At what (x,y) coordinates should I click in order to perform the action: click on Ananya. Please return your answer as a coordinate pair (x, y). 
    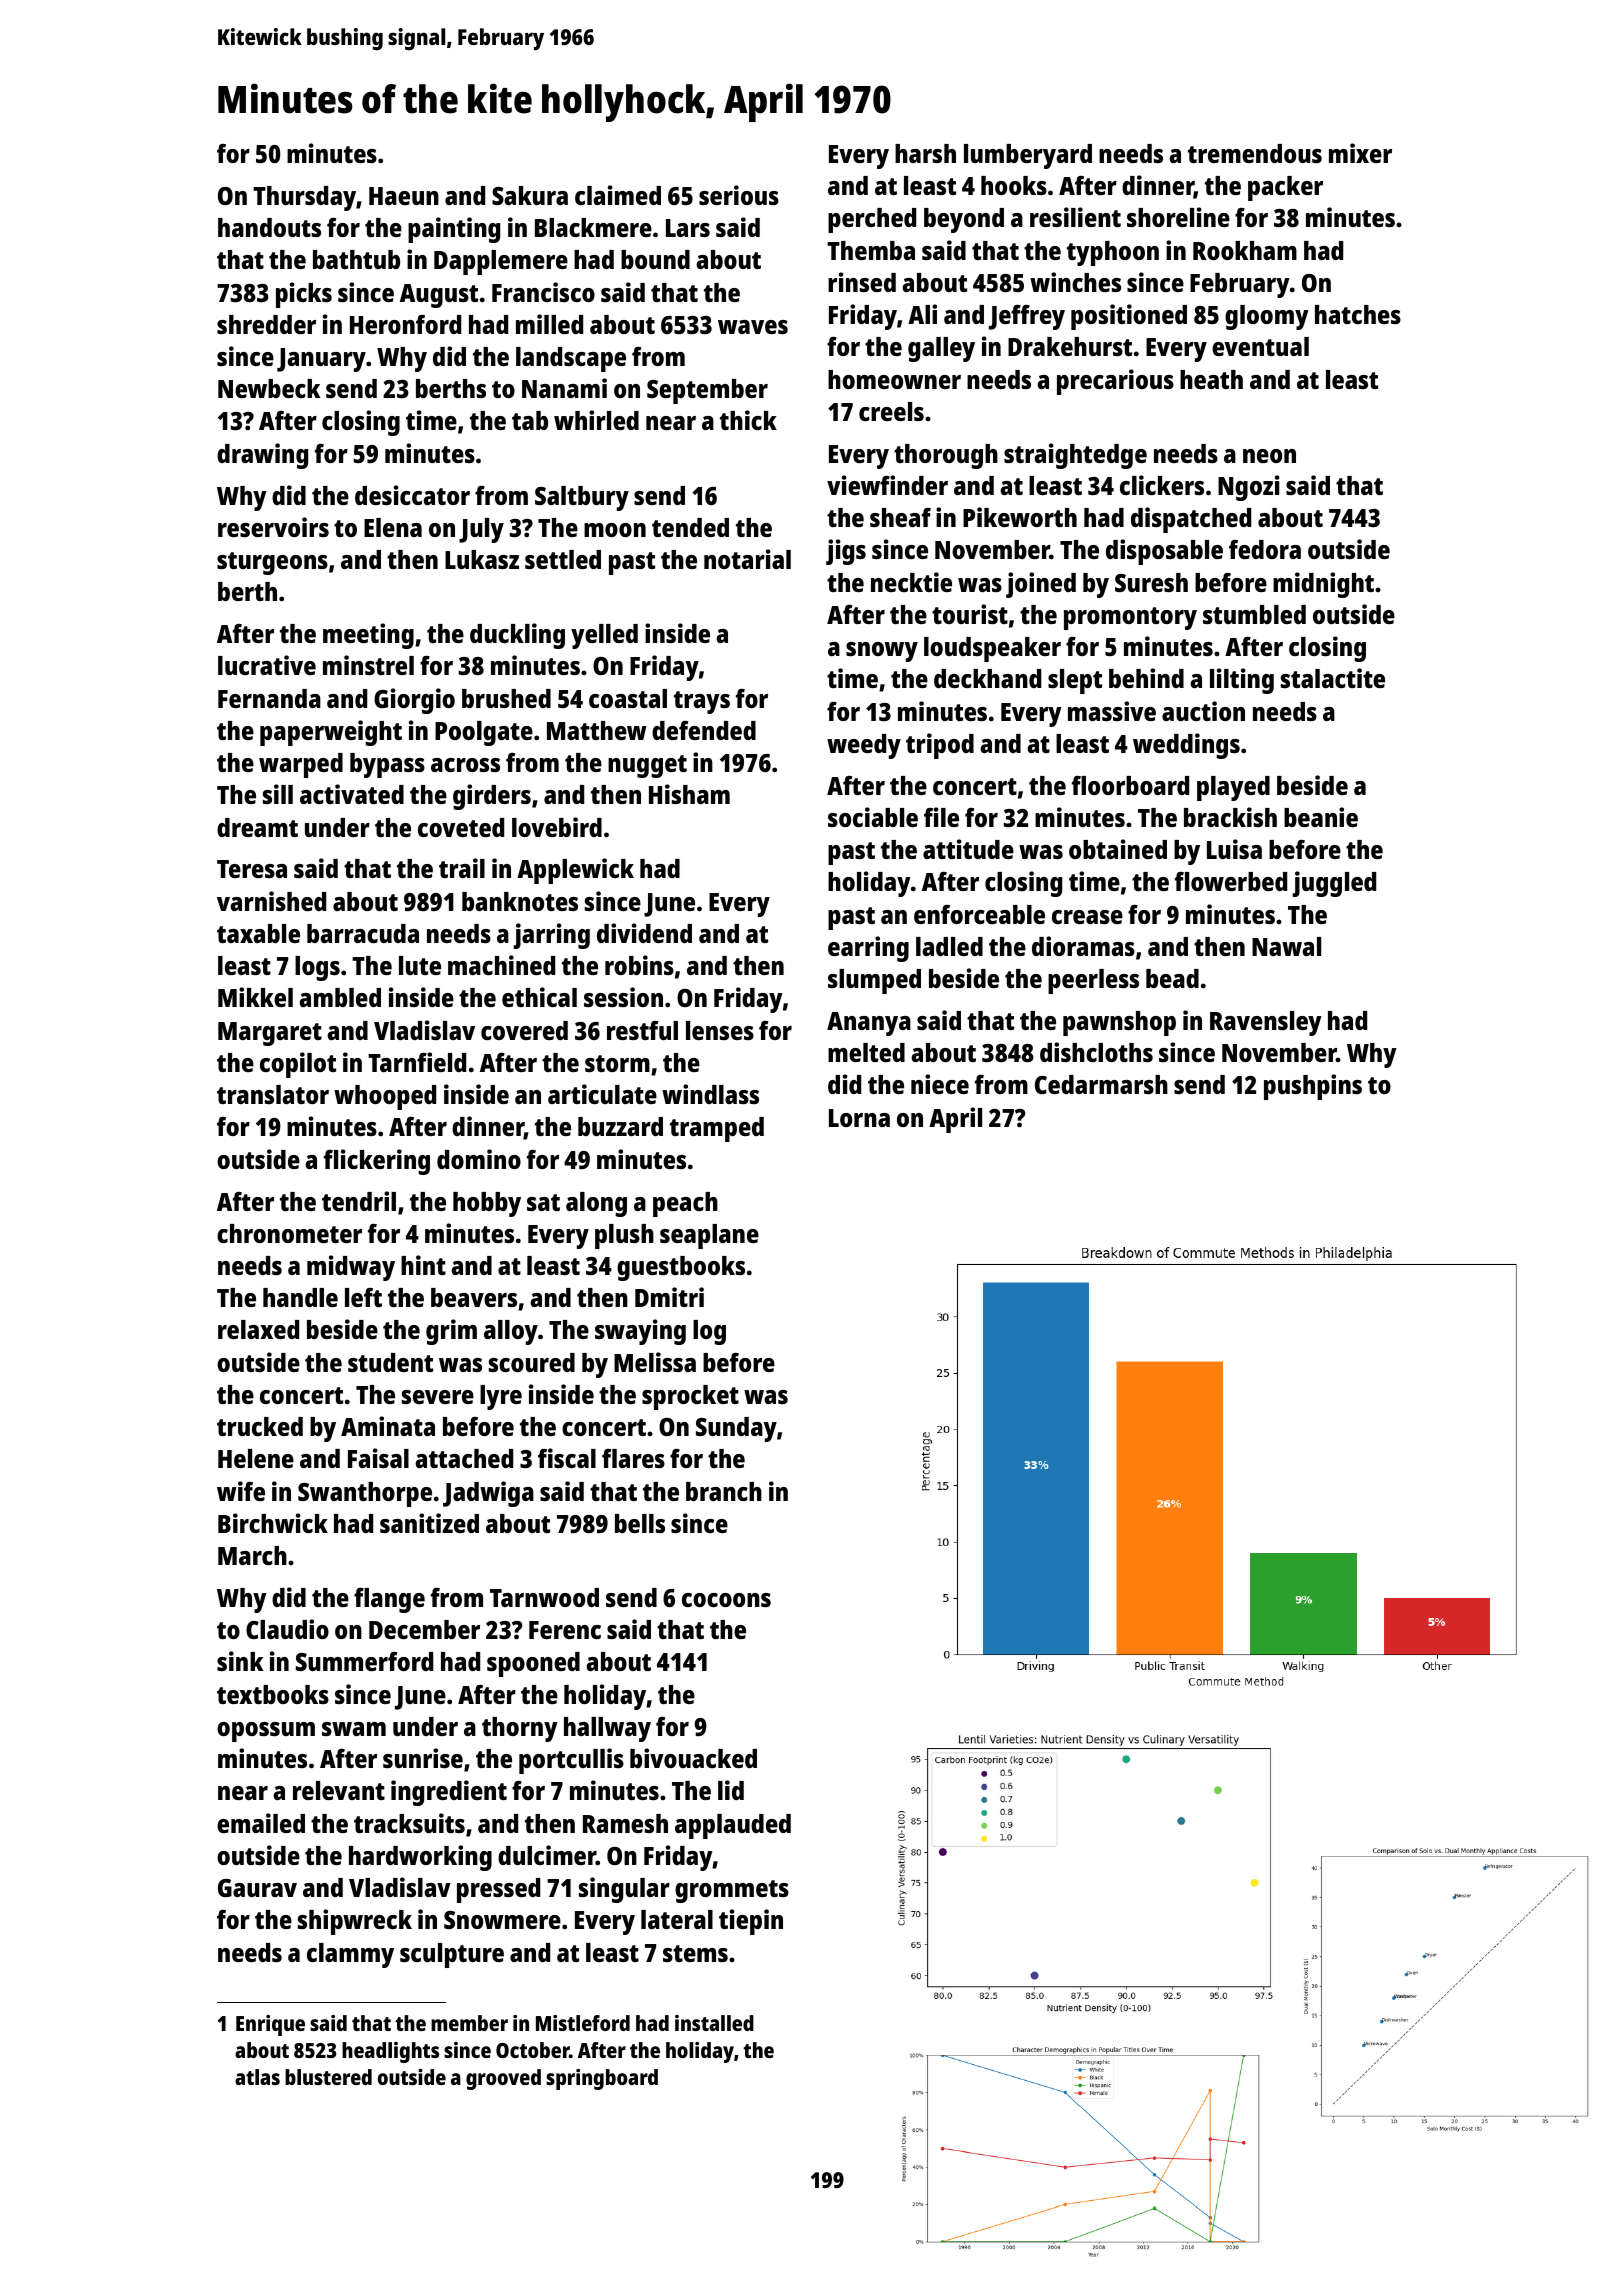
    Looking at the image, I should click on (869, 1024).
